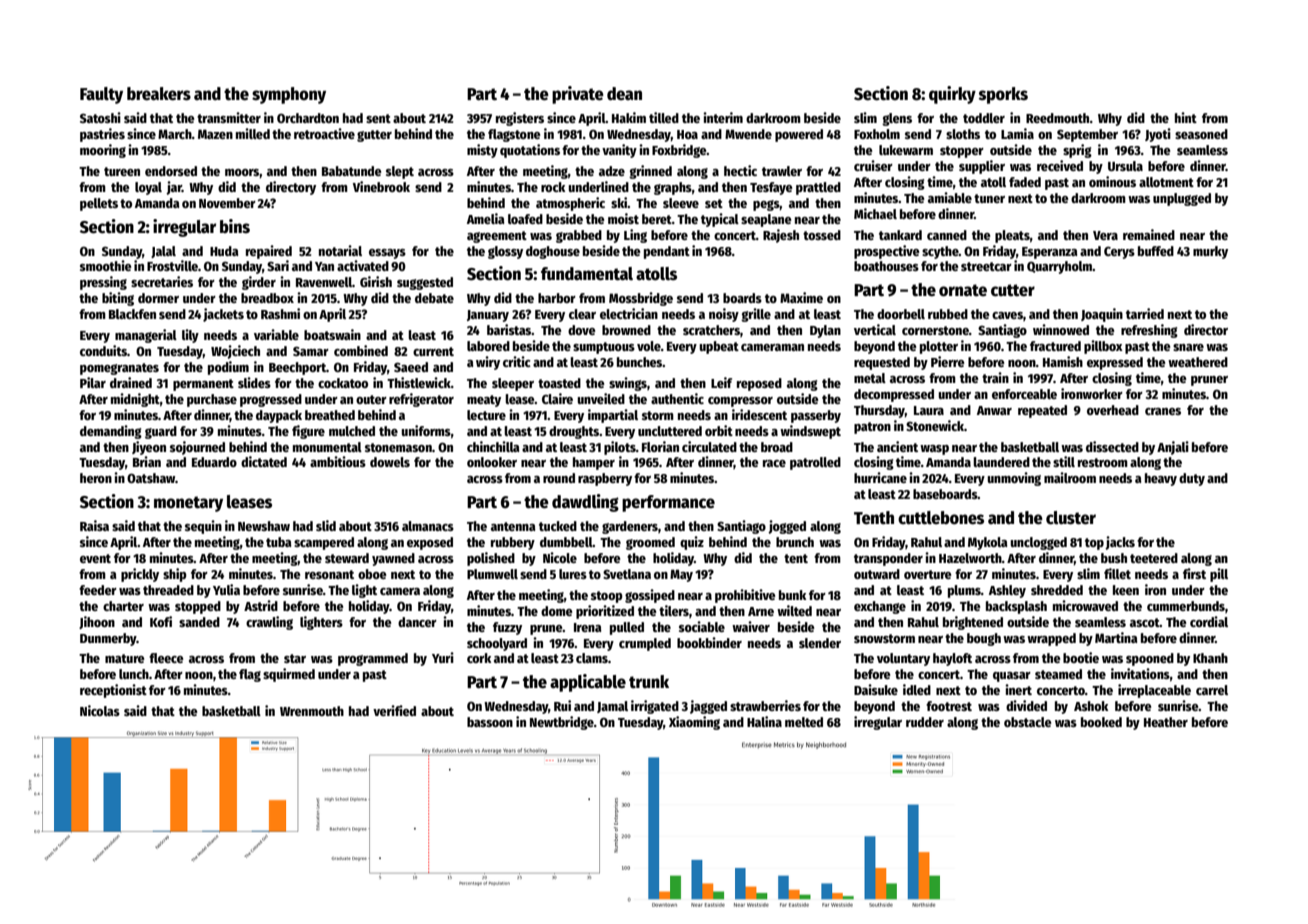  Describe the element at coordinates (578, 95) in the image. I see `private` at that location.
